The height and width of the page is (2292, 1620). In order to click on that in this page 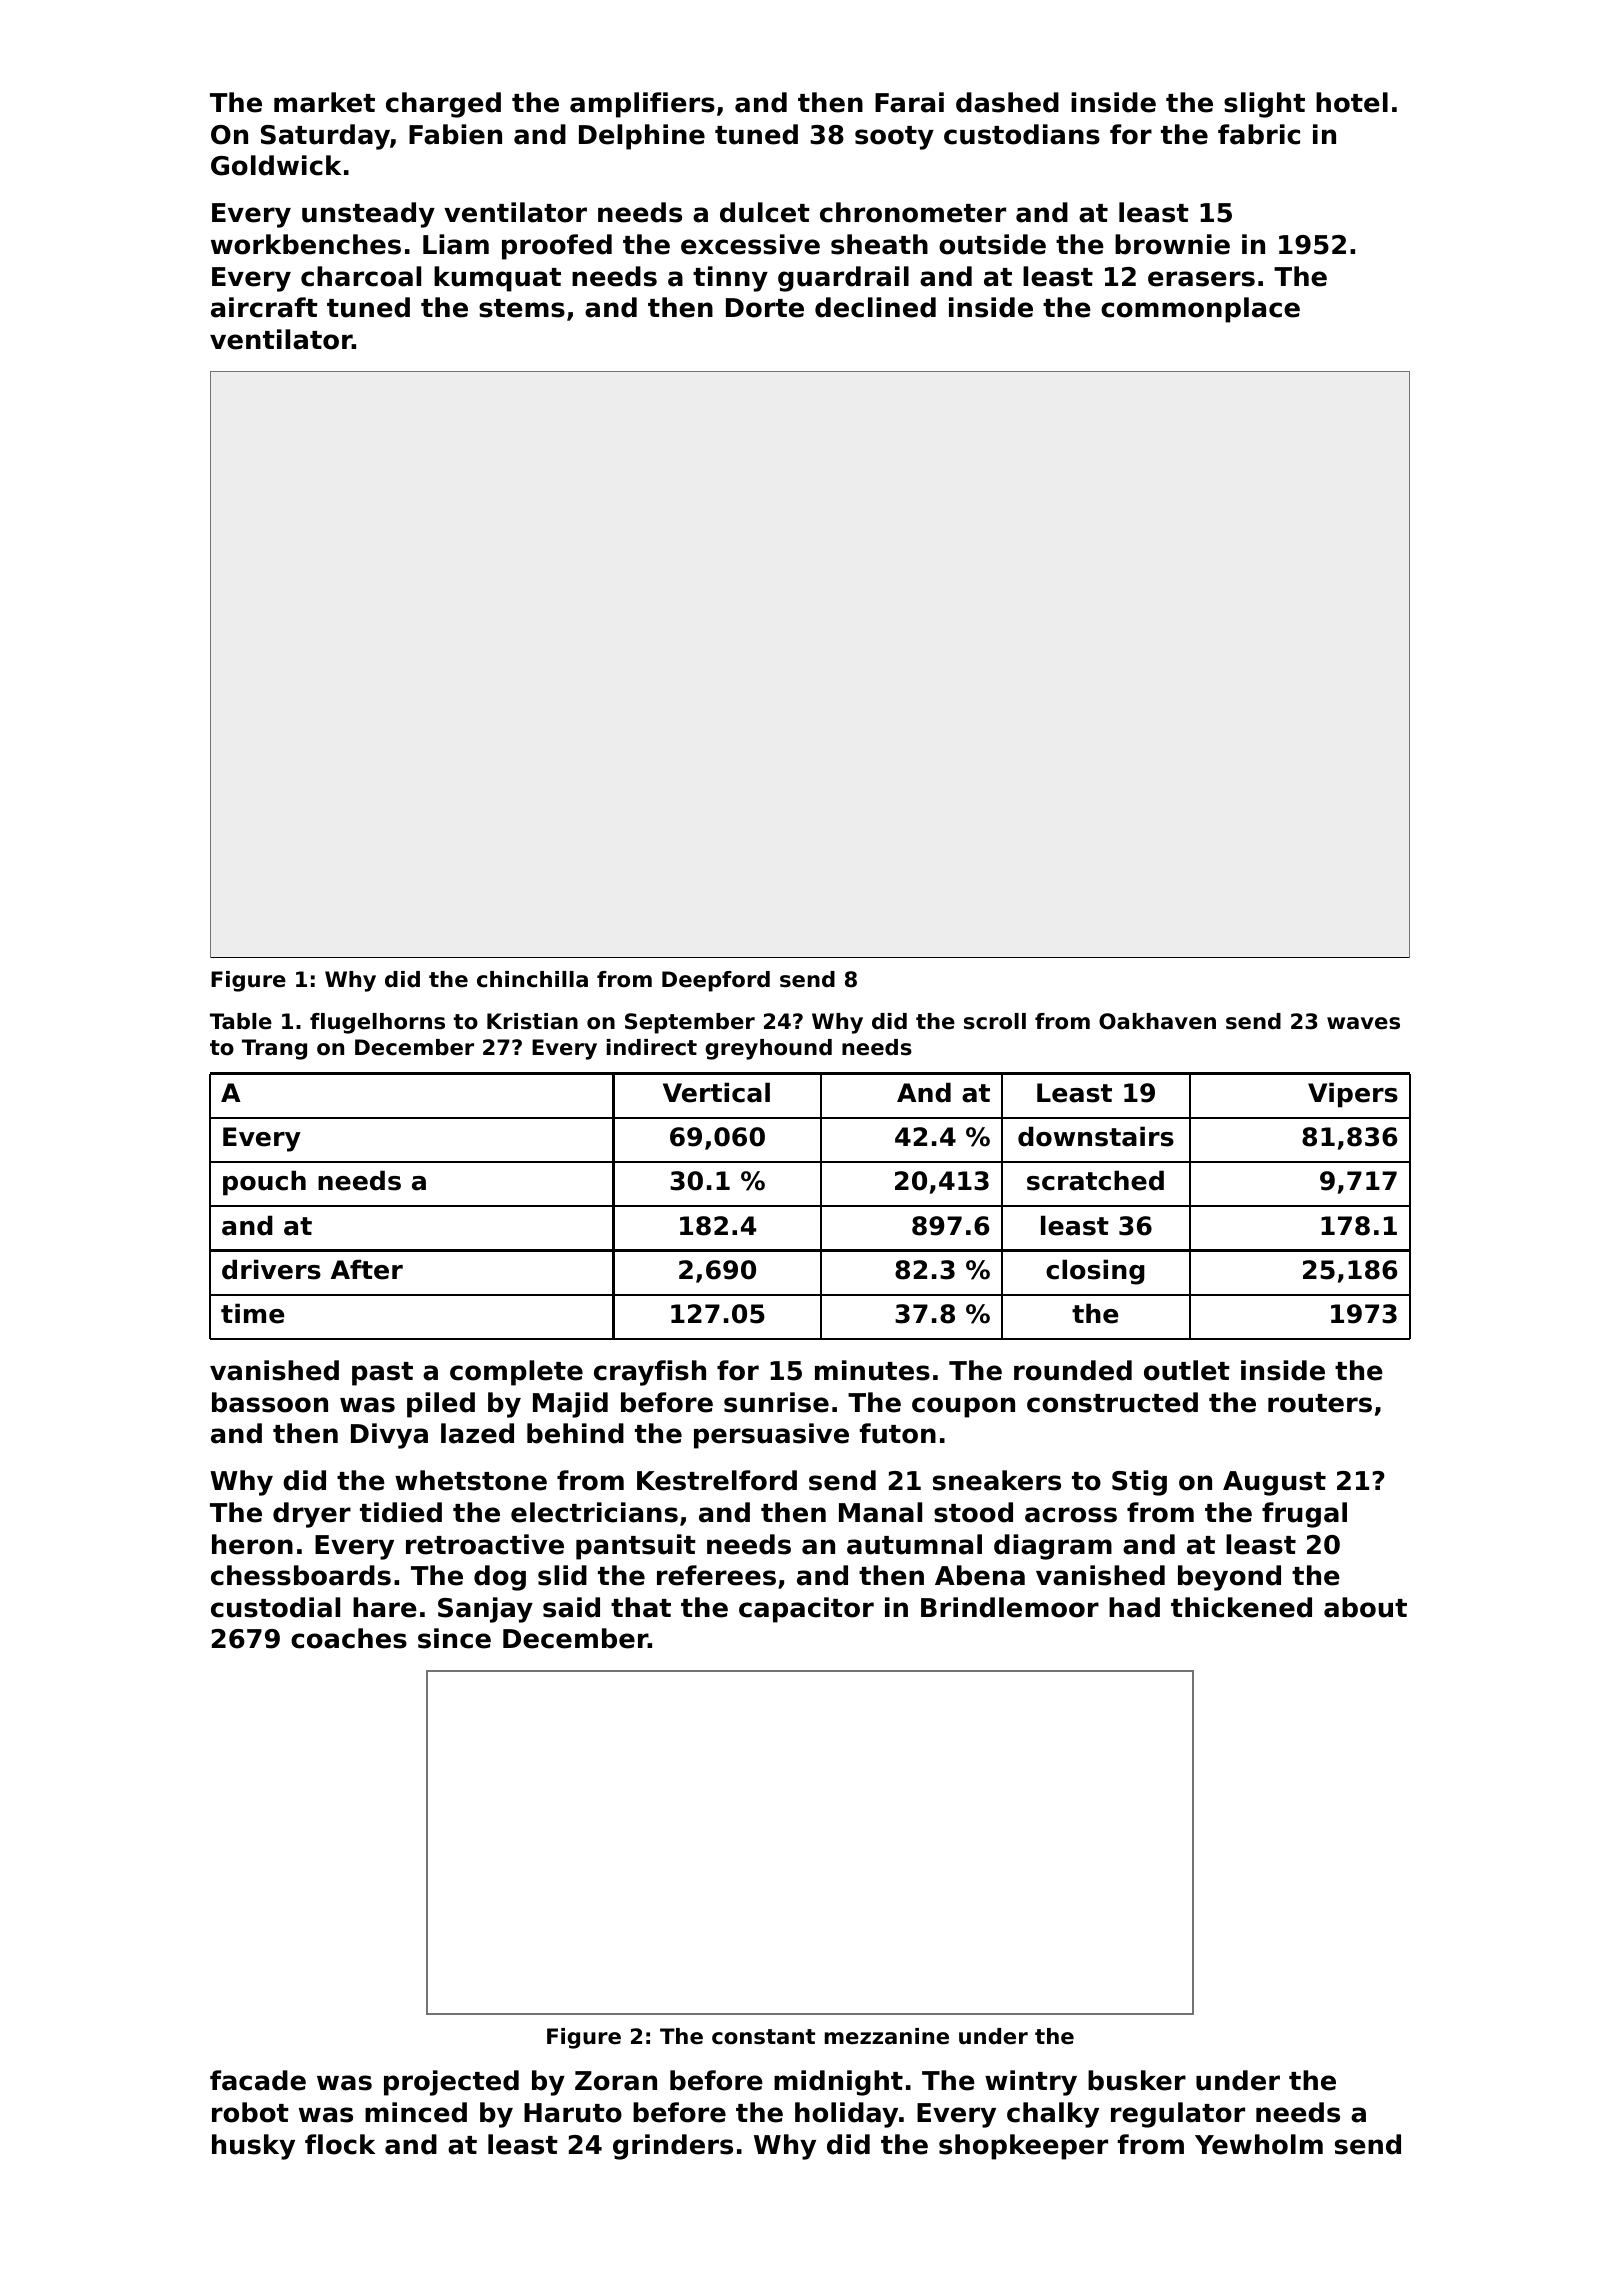, I will do `click(641, 1607)`.
